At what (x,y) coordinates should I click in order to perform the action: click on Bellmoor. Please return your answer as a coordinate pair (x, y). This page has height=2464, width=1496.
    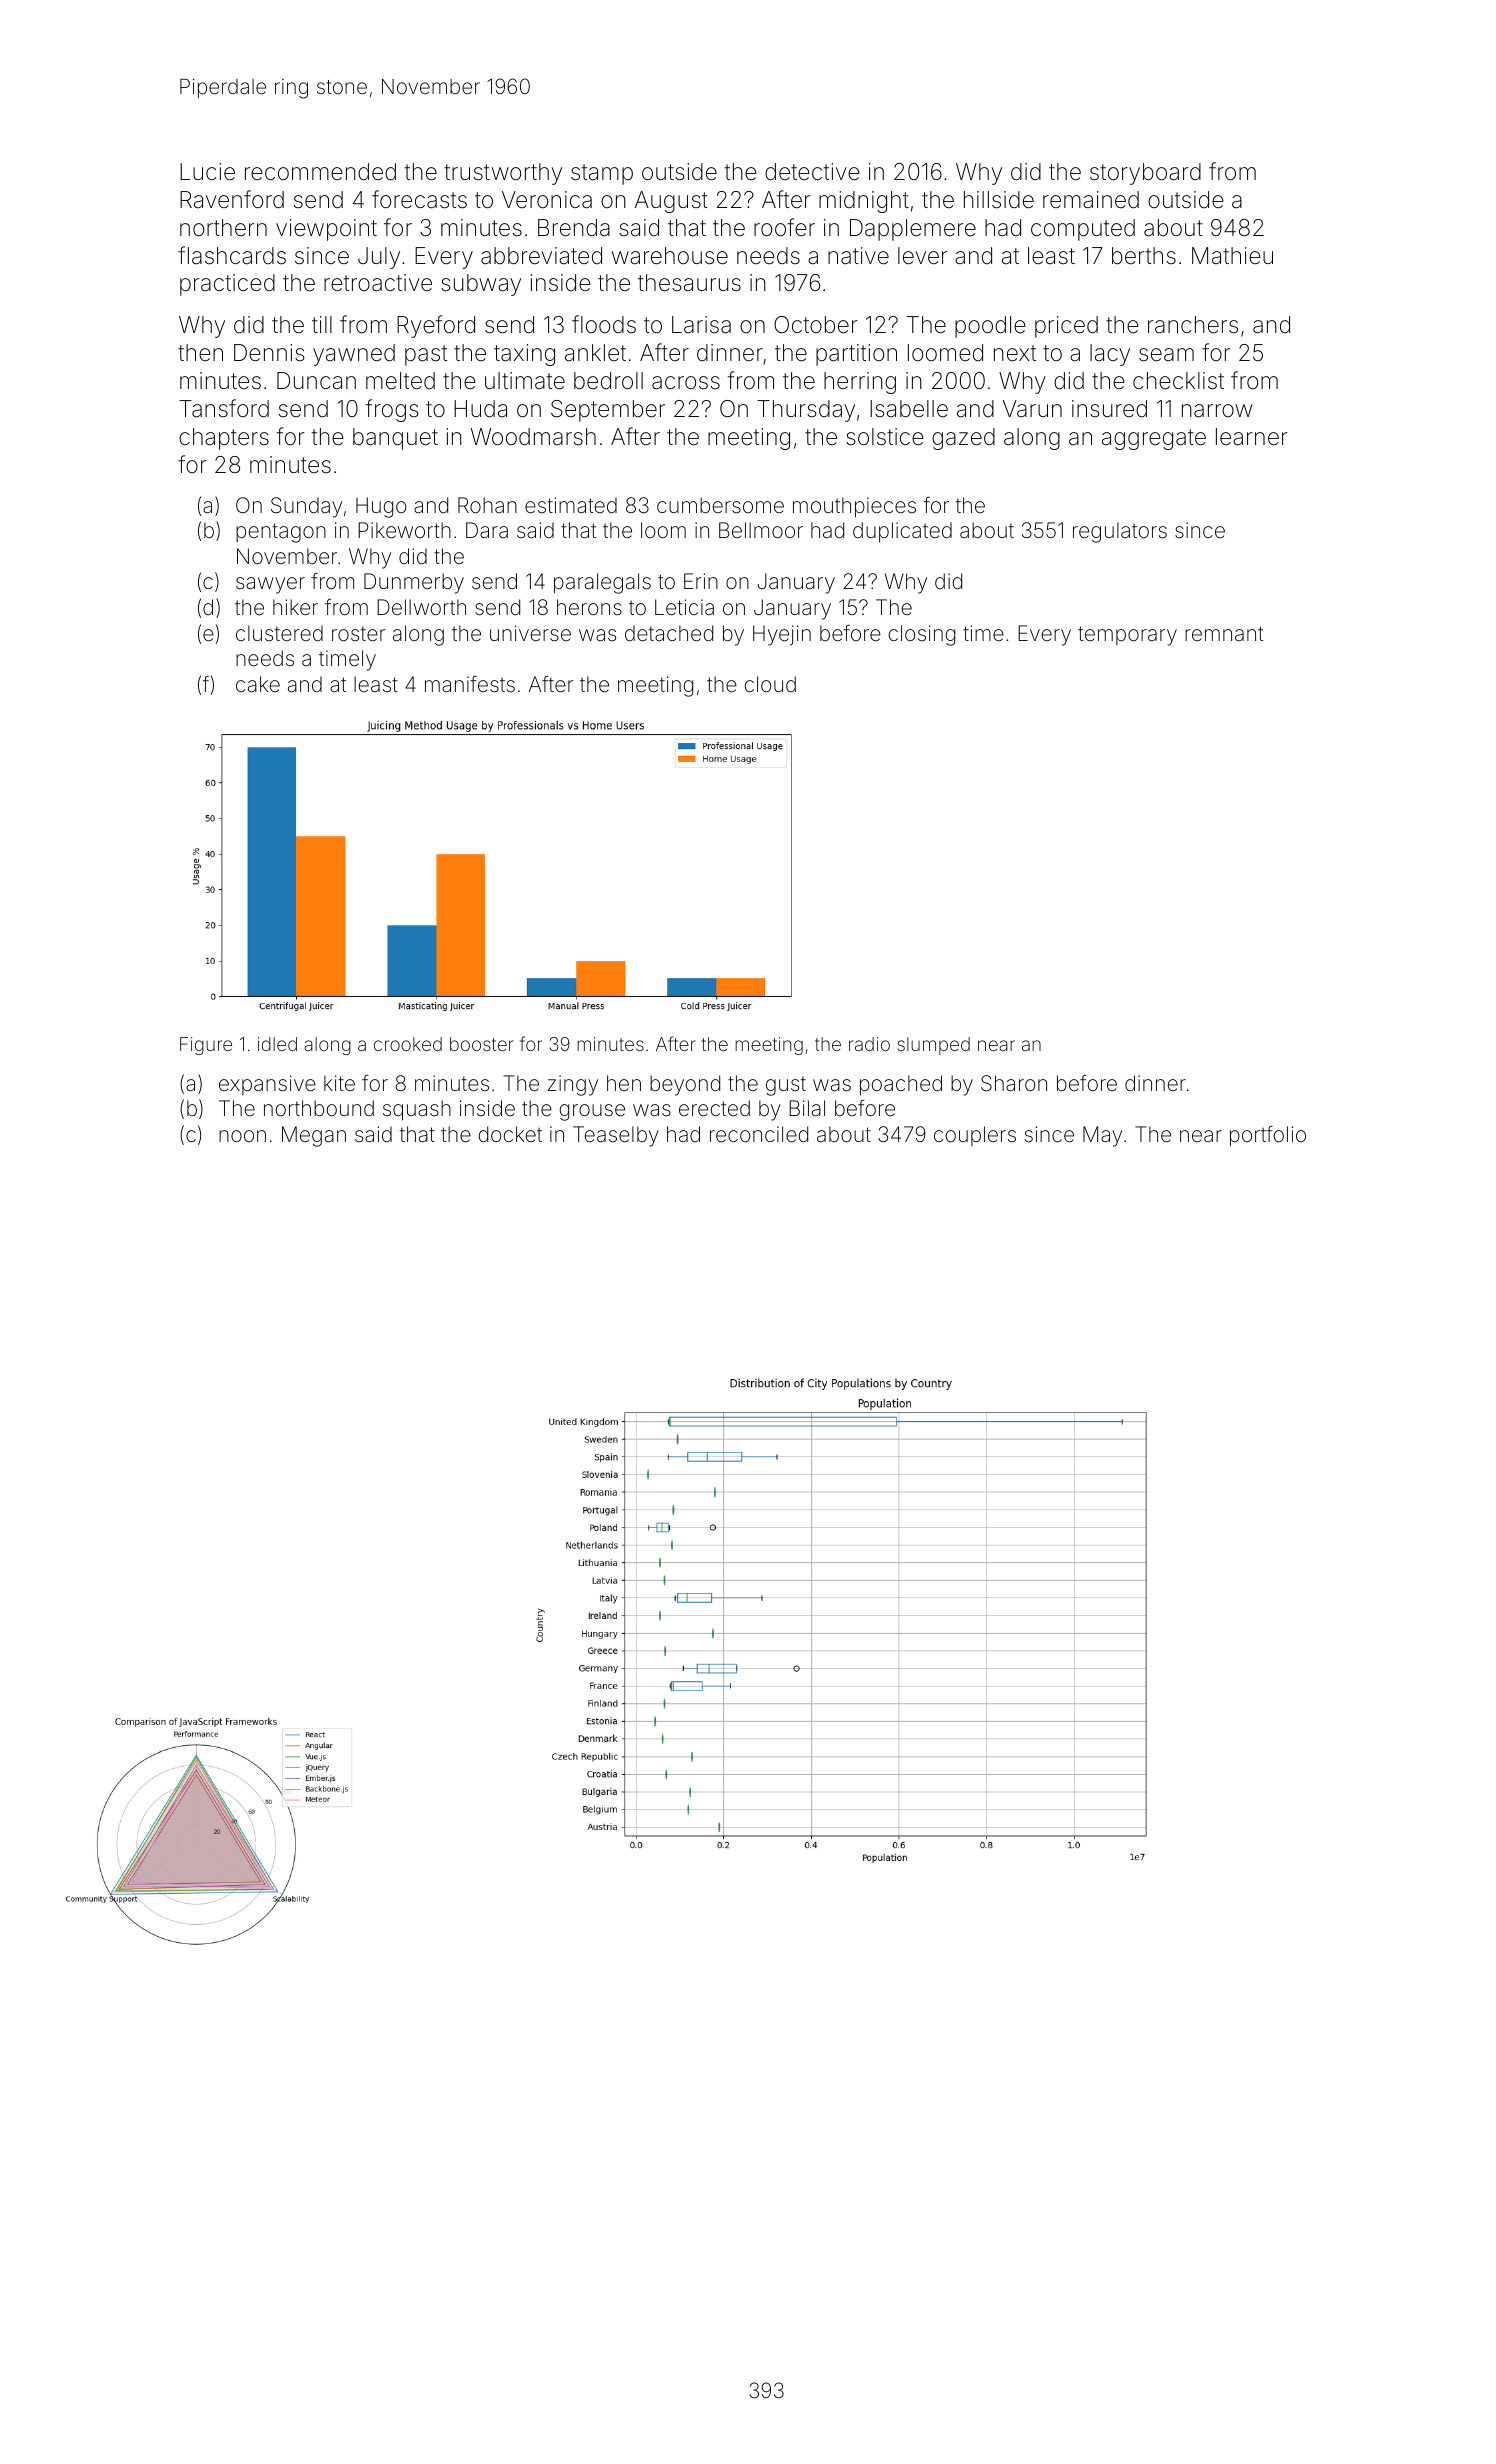
    Looking at the image, I should click on (761, 530).
